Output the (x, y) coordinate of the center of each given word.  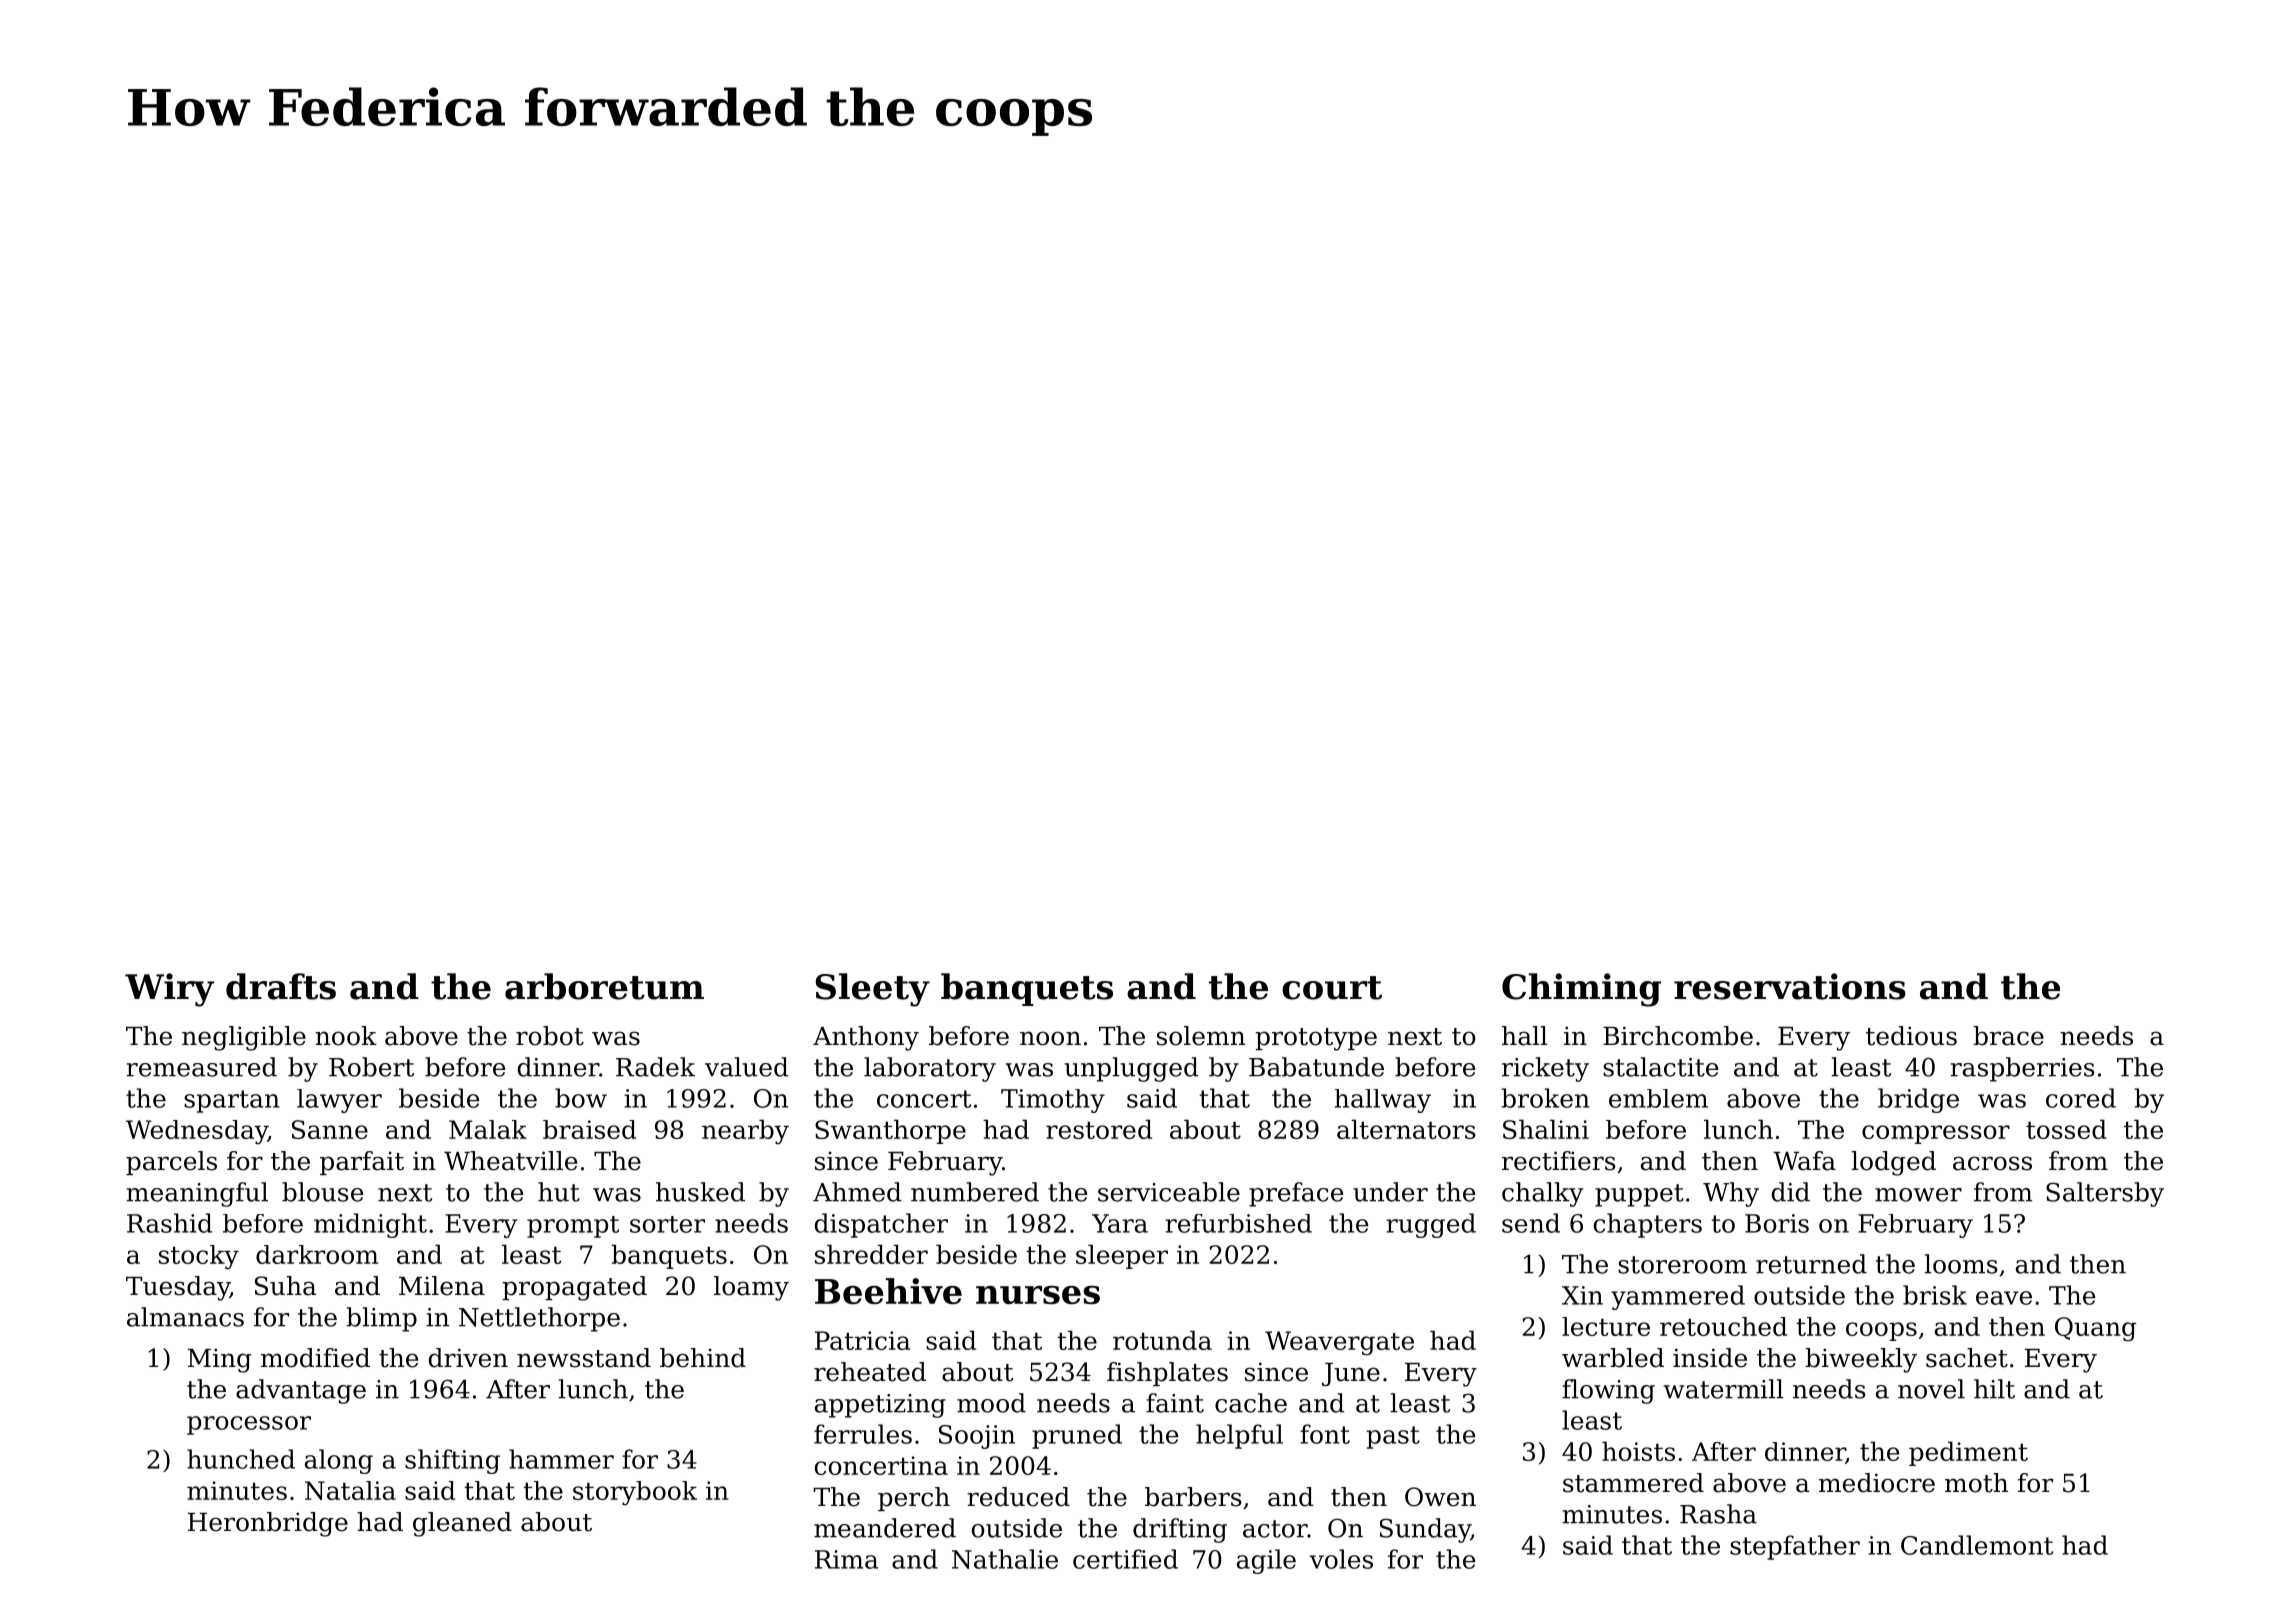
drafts (281, 986)
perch (914, 1499)
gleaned (462, 1524)
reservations (1790, 986)
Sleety (872, 990)
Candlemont (1977, 1545)
